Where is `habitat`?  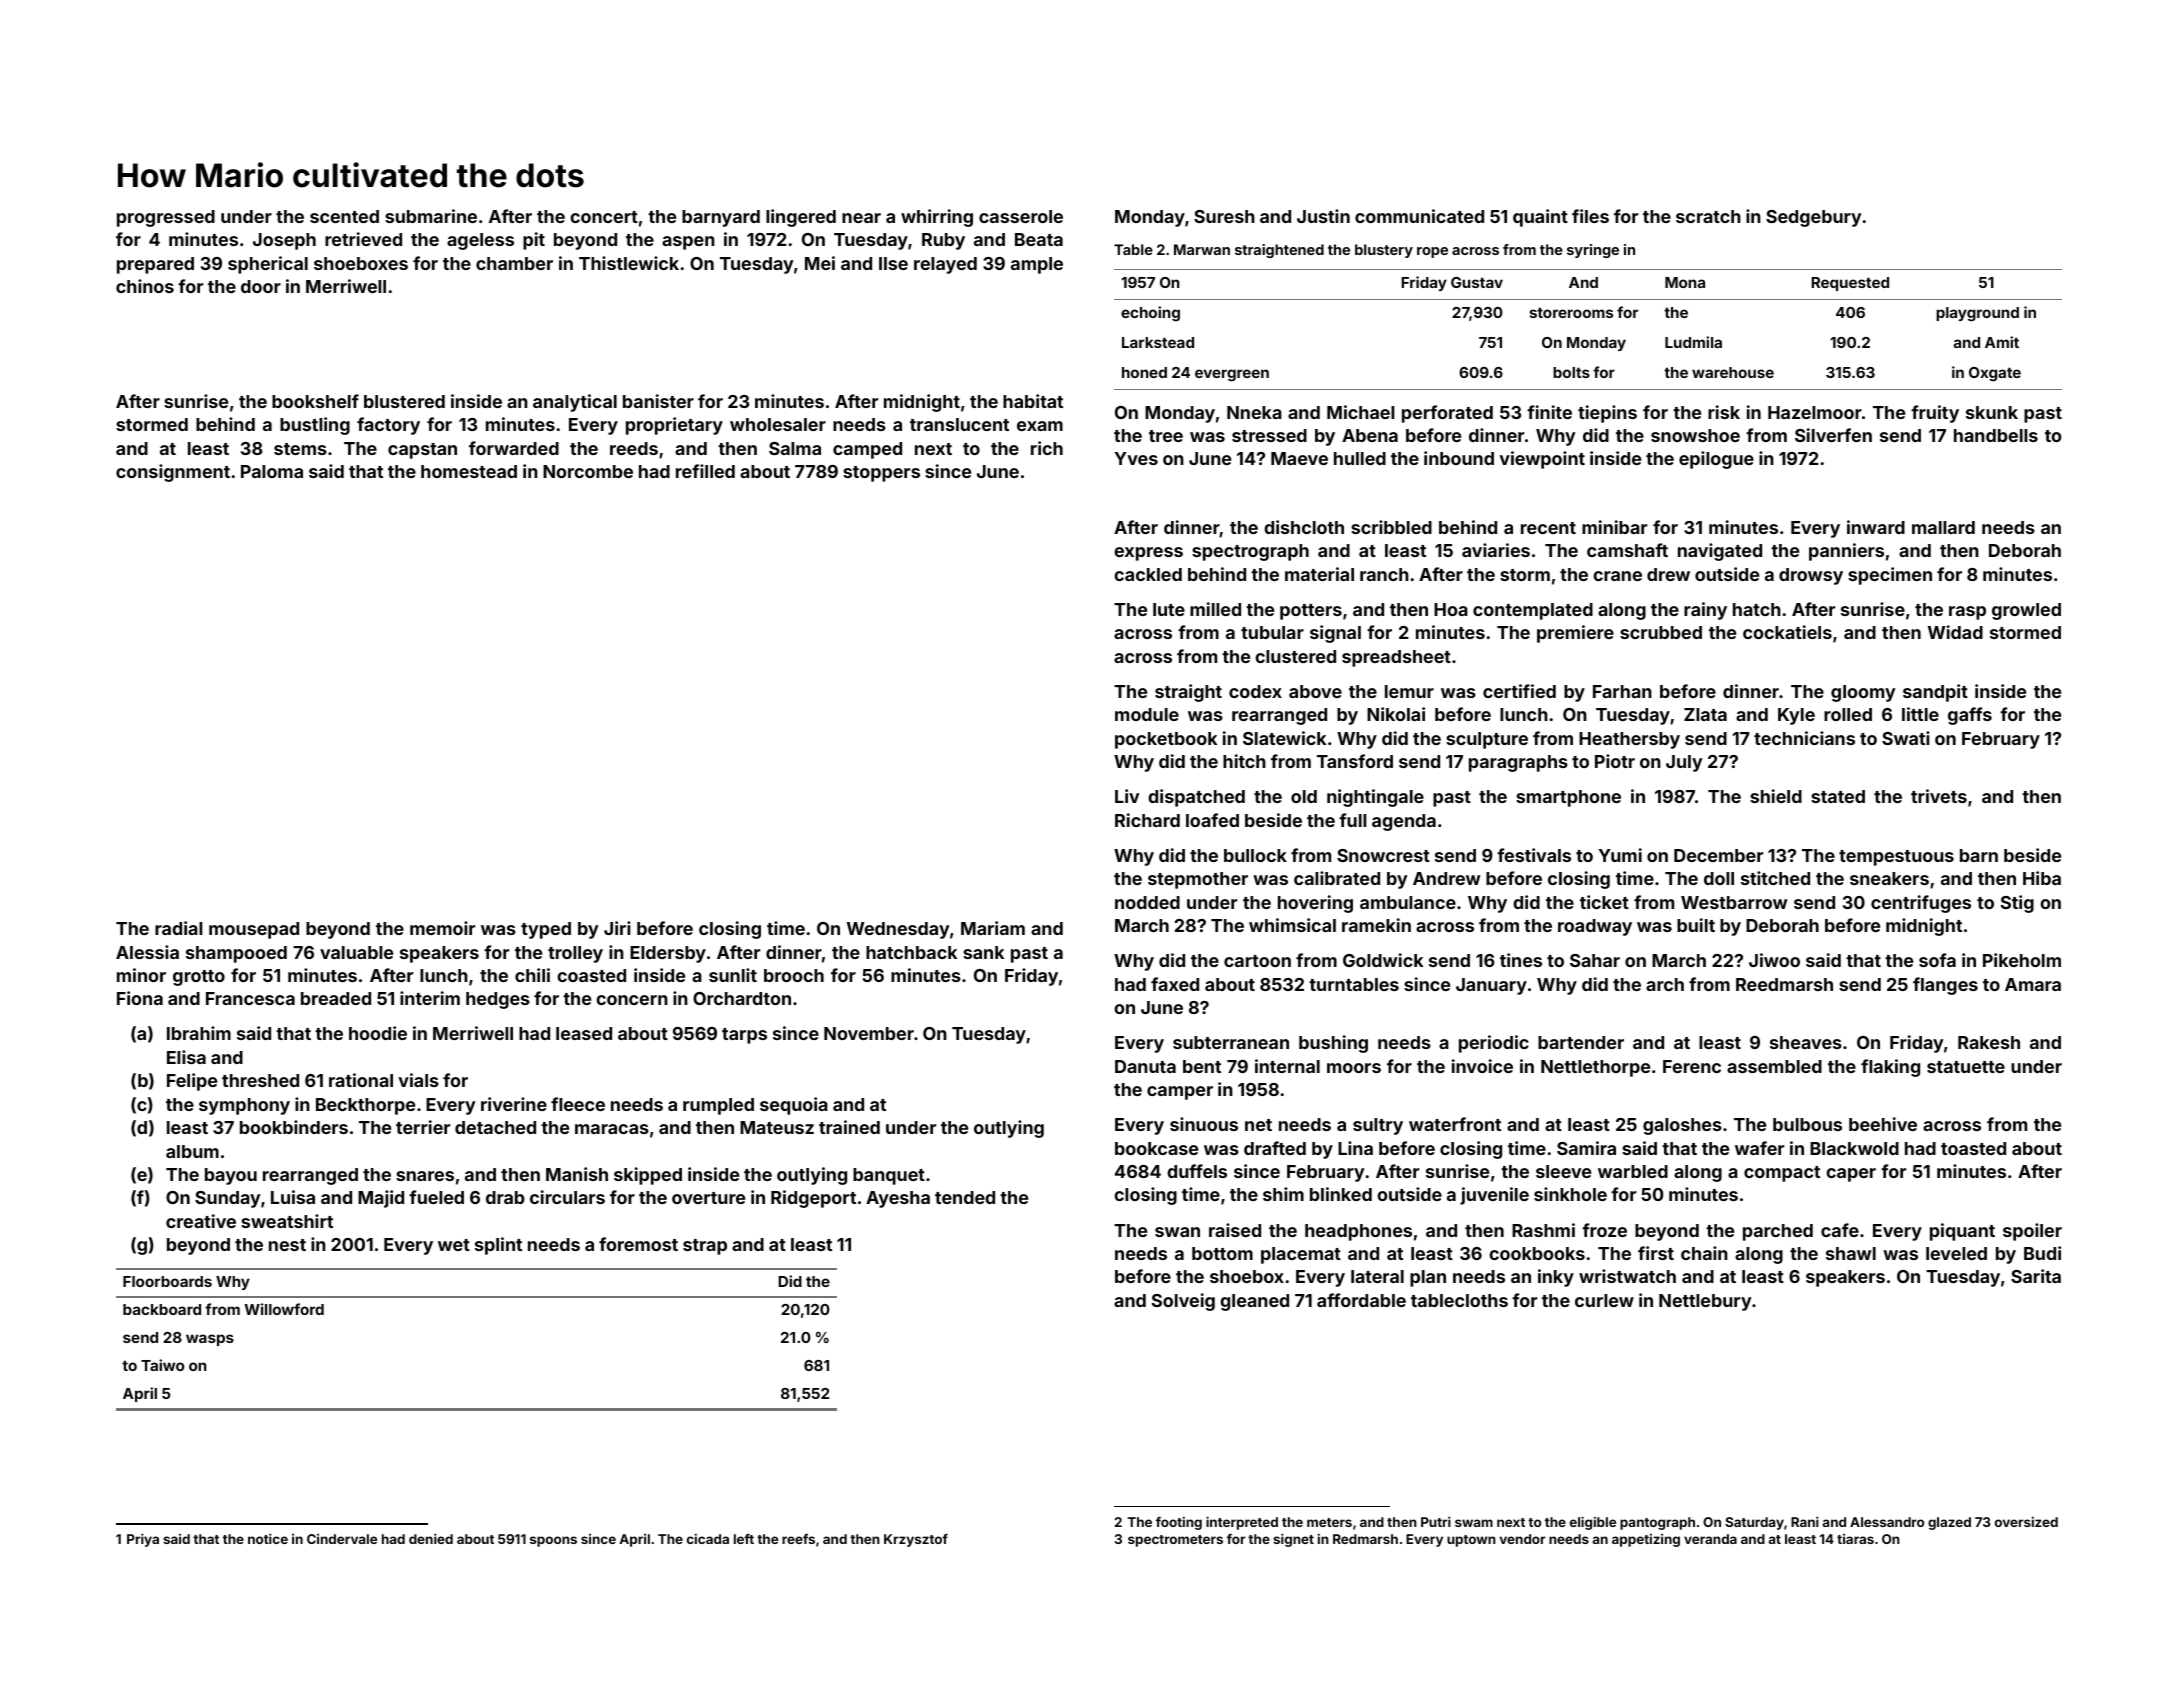 habitat is located at coordinates (1033, 401).
